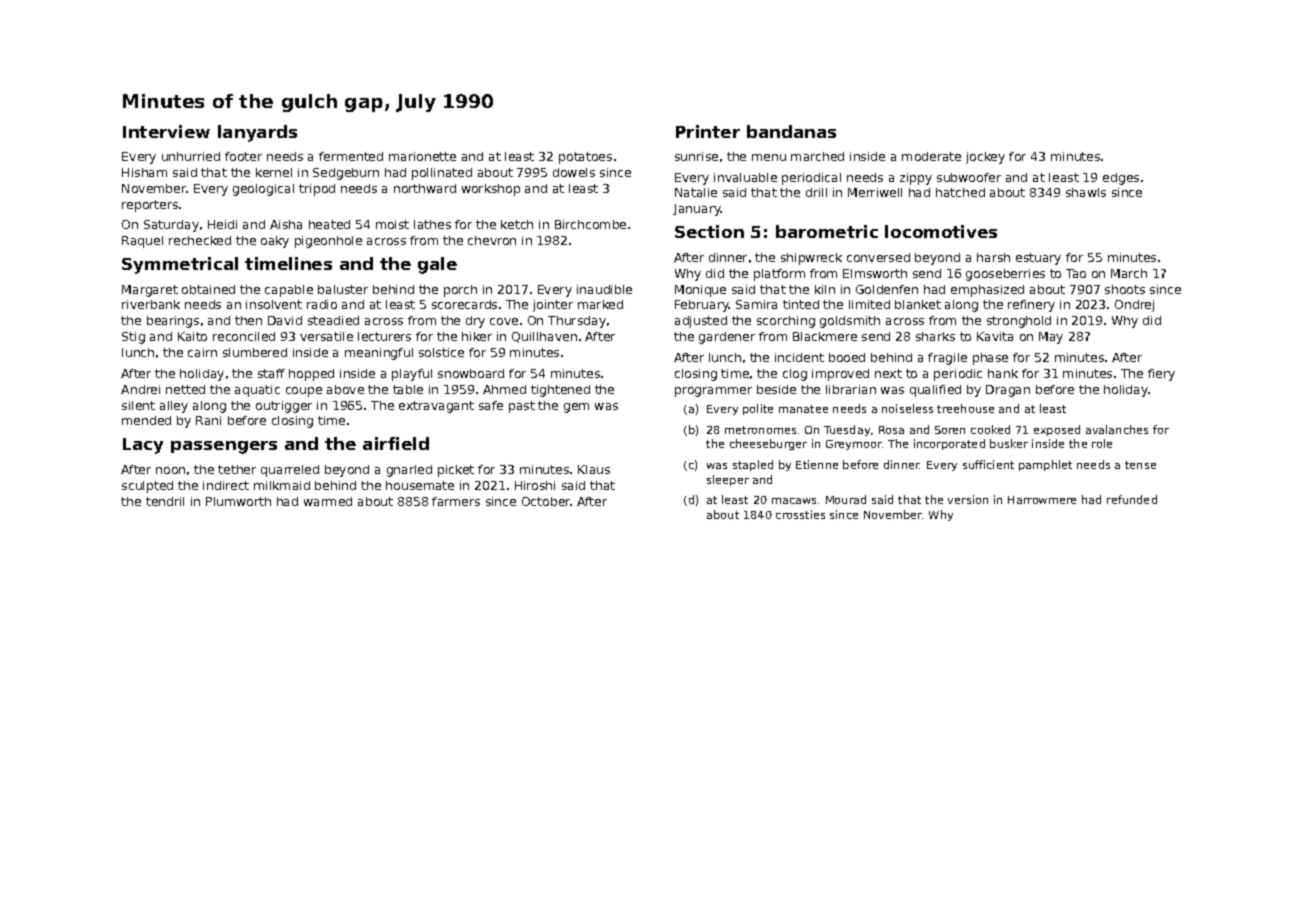  Describe the element at coordinates (208, 289) in the page. I see `obtained` at that location.
